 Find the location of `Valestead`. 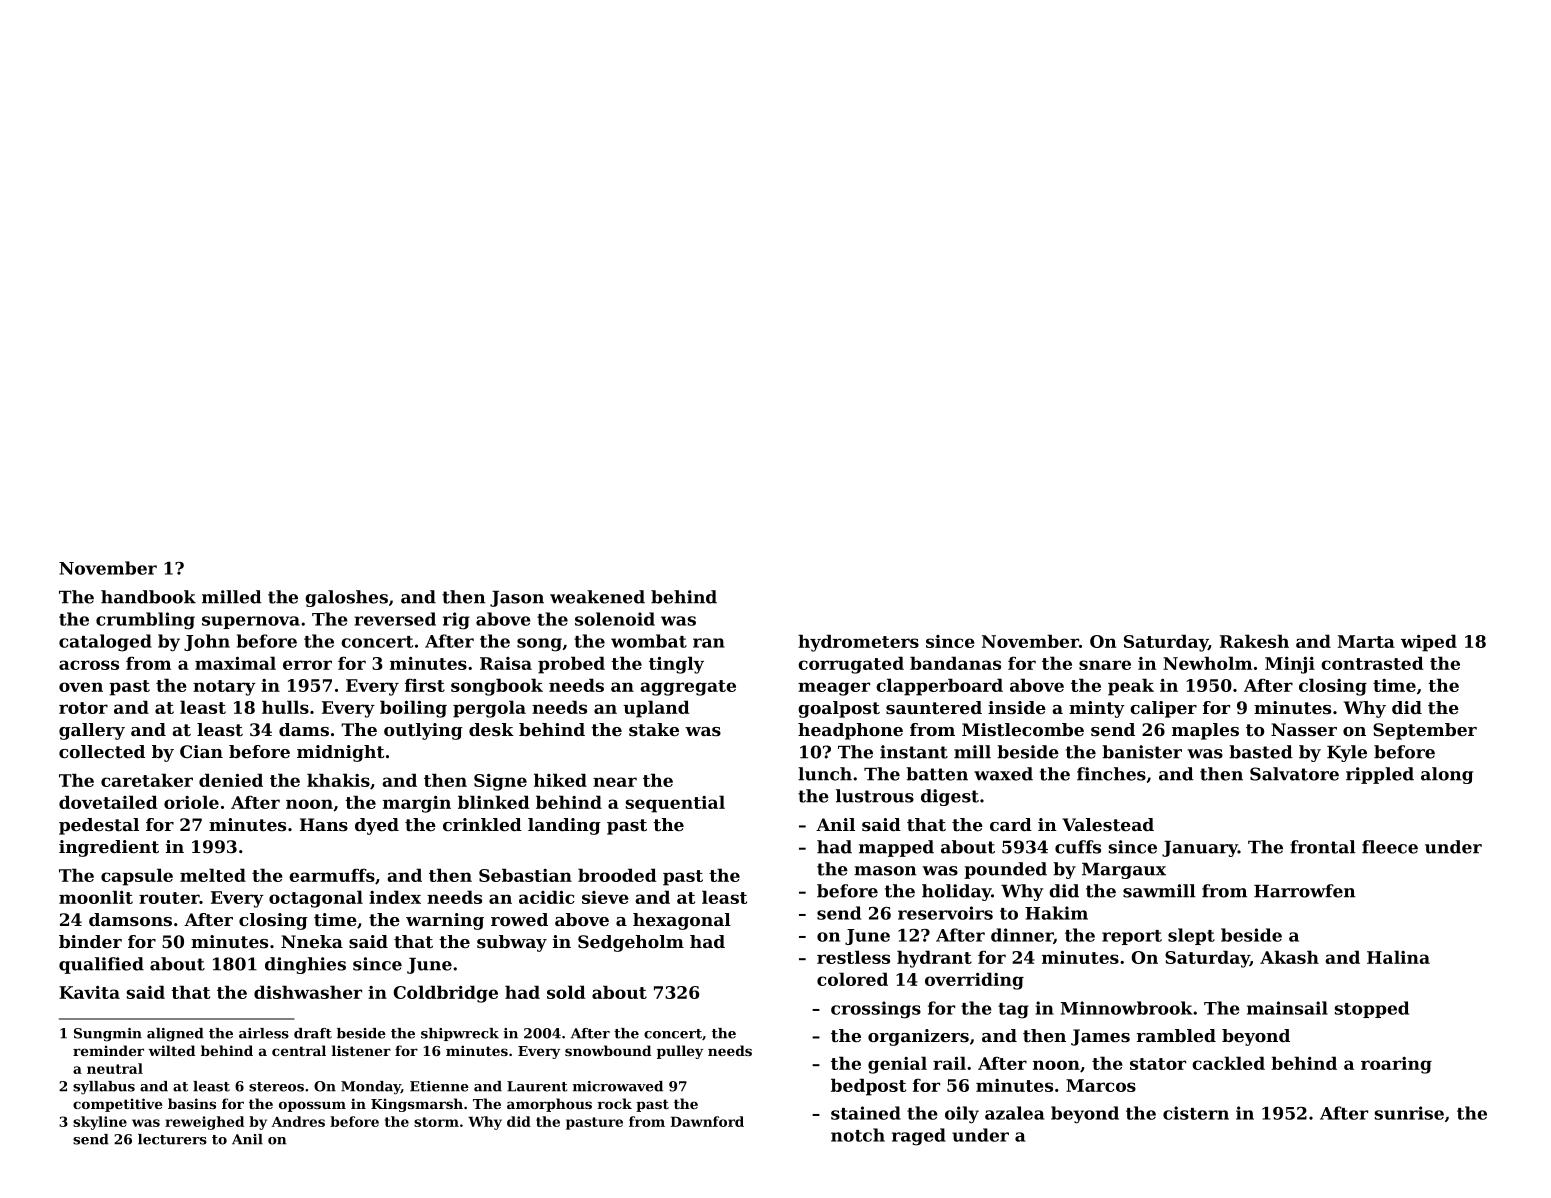

Valestead is located at coordinates (1108, 824).
